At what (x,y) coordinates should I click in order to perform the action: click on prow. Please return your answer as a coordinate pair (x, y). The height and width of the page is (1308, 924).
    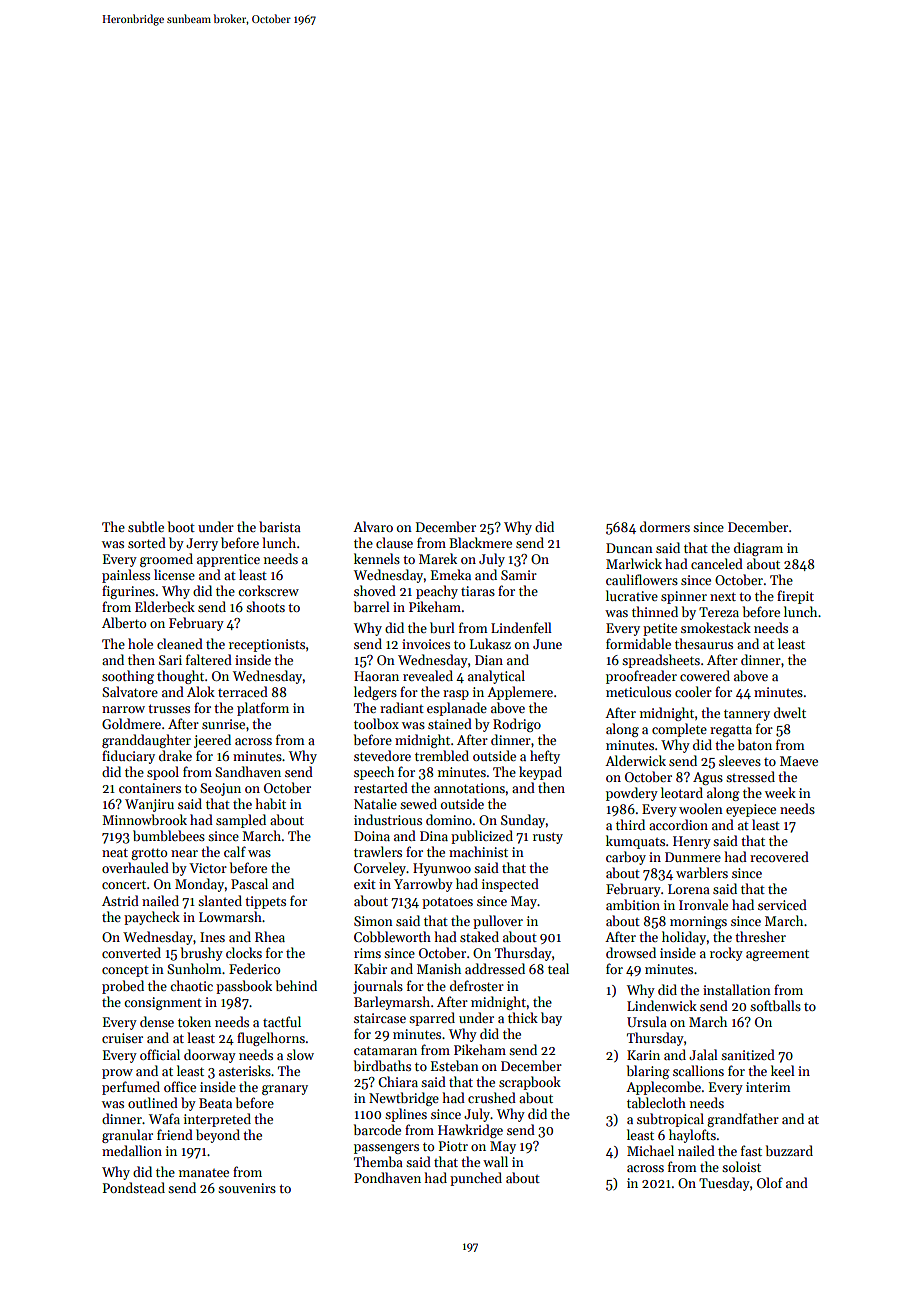
    Looking at the image, I should click on (117, 1074).
